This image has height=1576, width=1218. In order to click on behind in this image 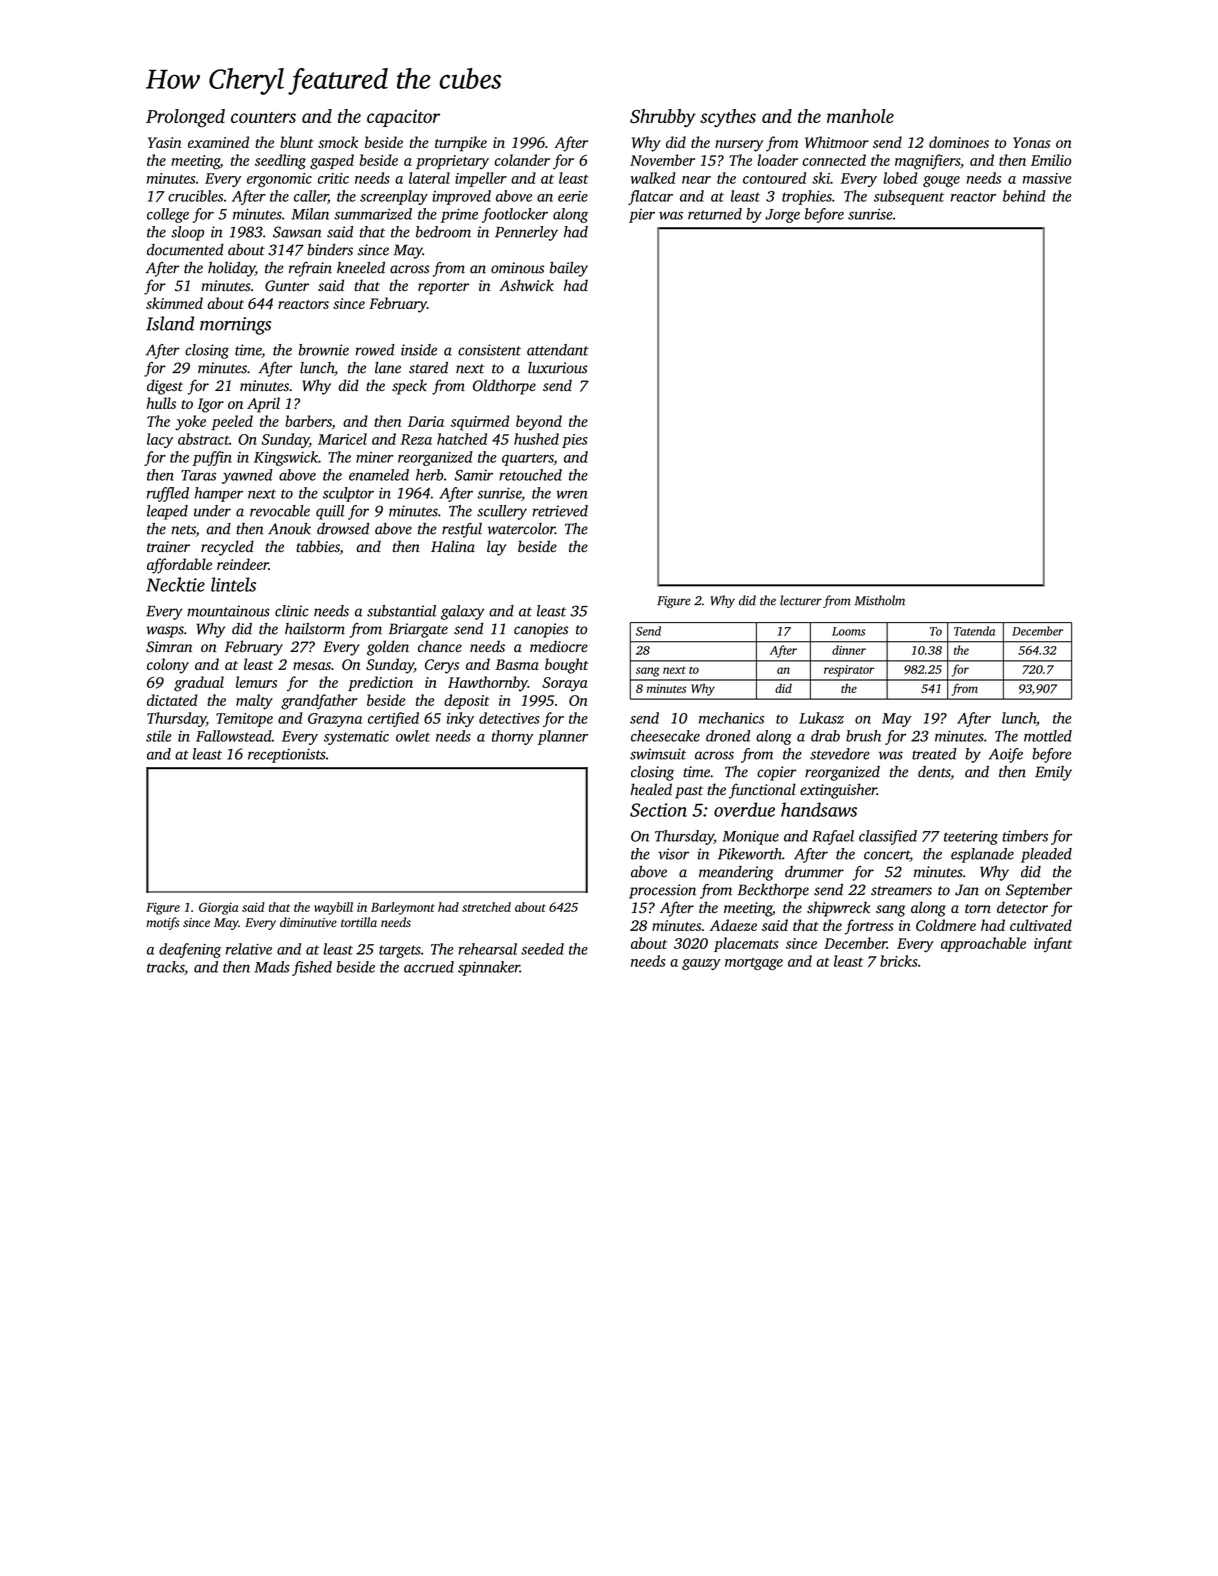, I will do `click(1024, 196)`.
